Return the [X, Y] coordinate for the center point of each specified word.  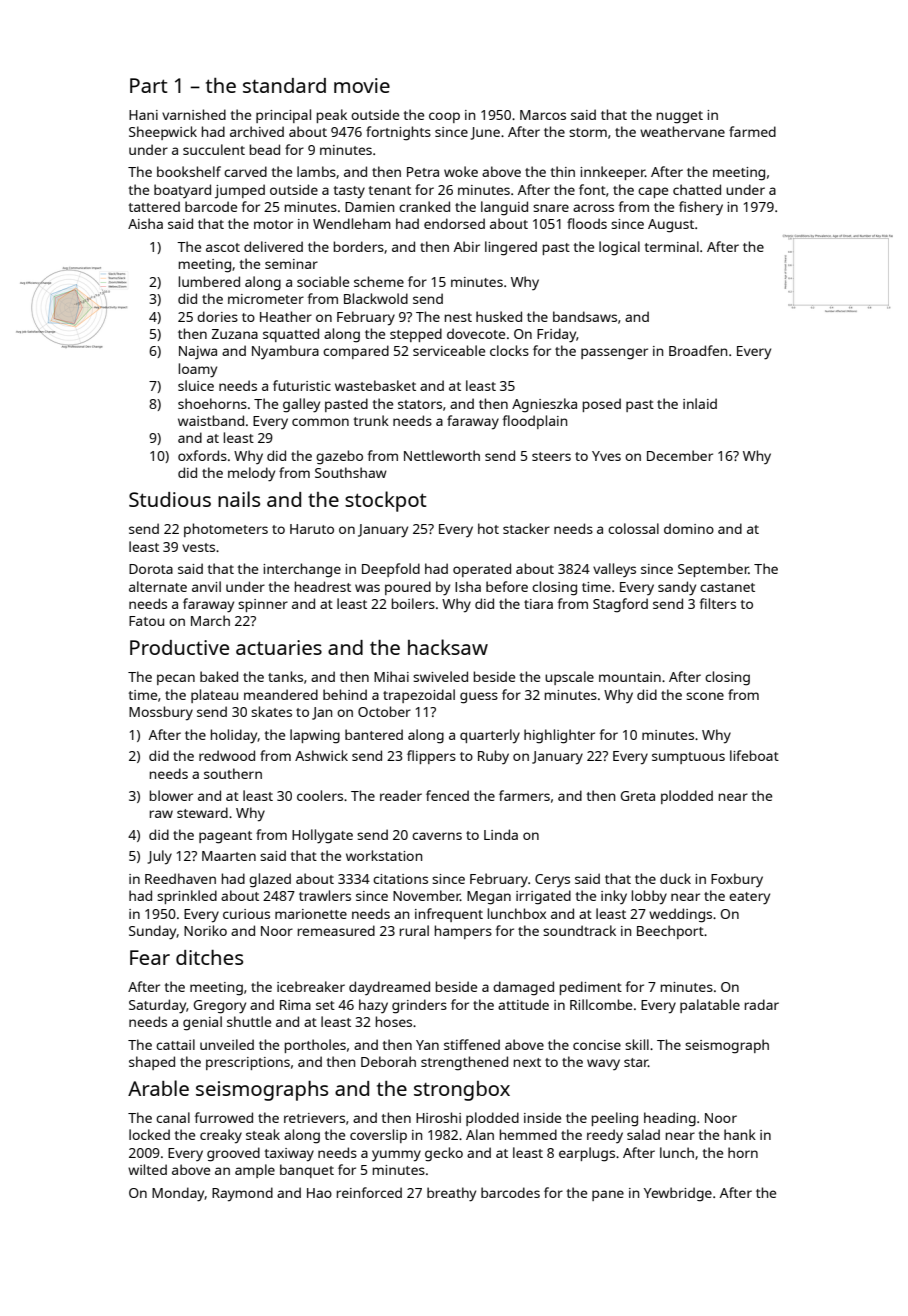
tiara [538, 604]
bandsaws [585, 316]
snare [551, 208]
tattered [154, 206]
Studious [170, 499]
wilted [147, 1169]
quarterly [490, 736]
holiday [234, 736]
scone [705, 696]
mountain [630, 677]
